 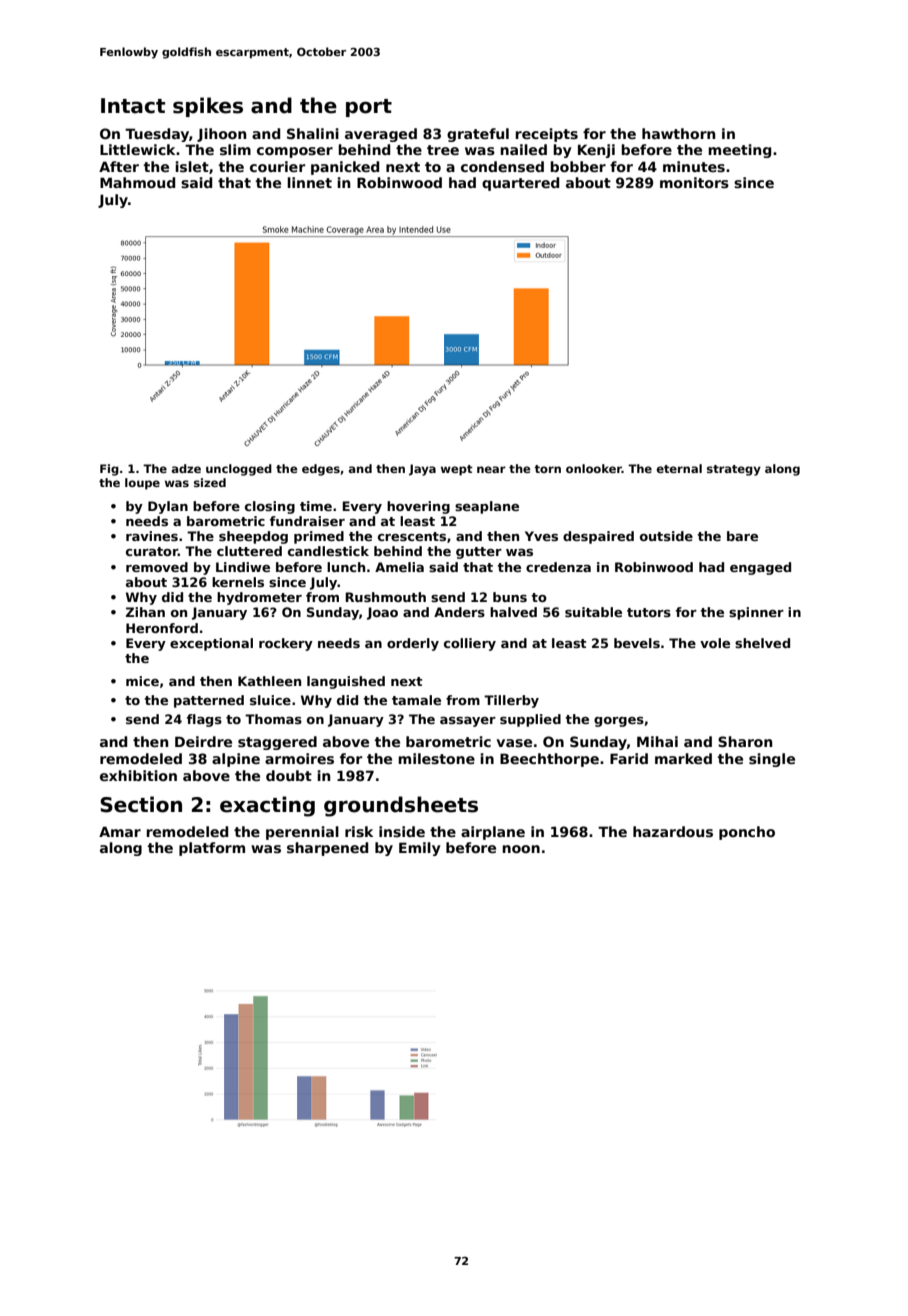 I want to click on panicked, so click(x=345, y=168).
